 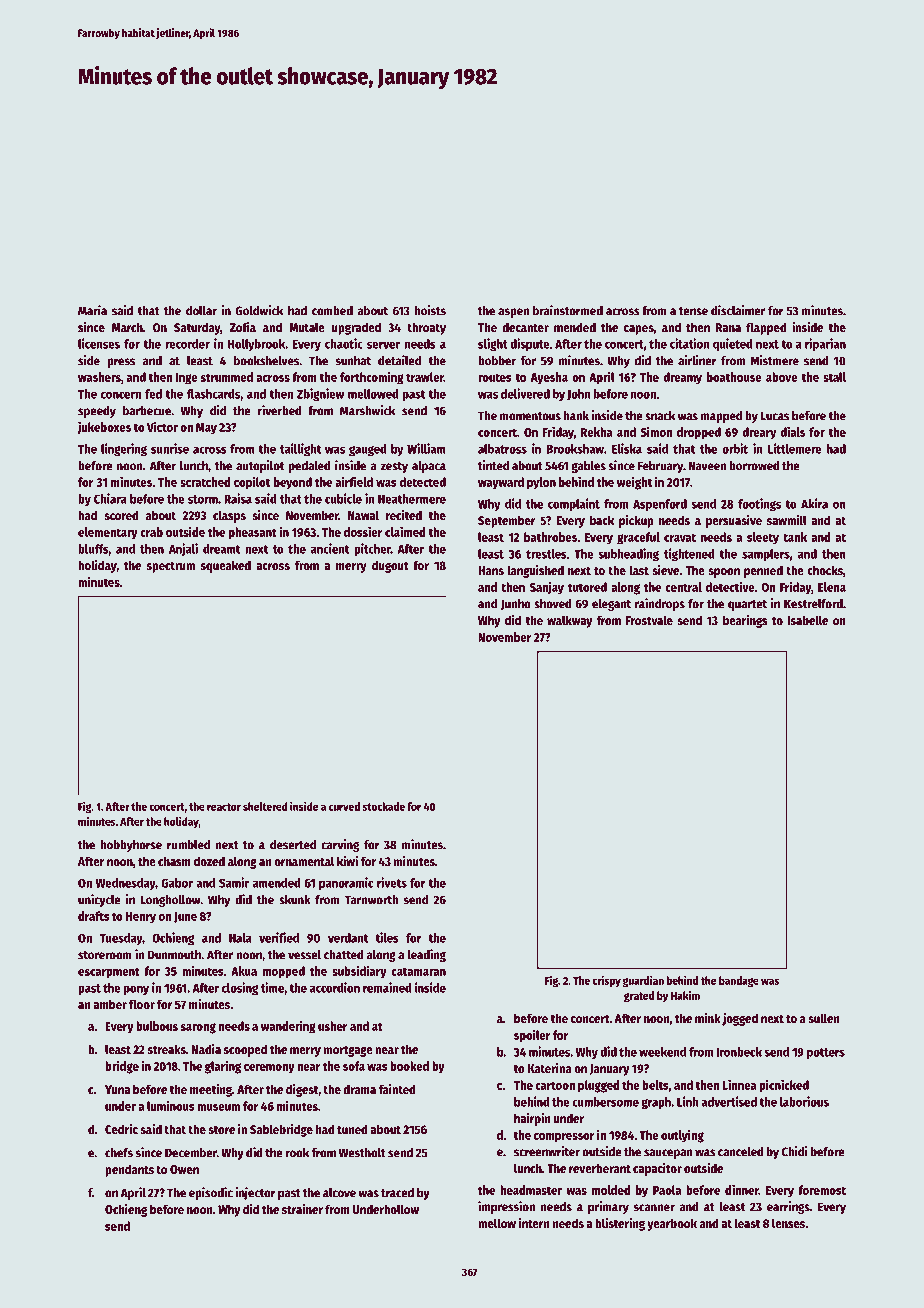 I want to click on sullen, so click(x=823, y=1018).
